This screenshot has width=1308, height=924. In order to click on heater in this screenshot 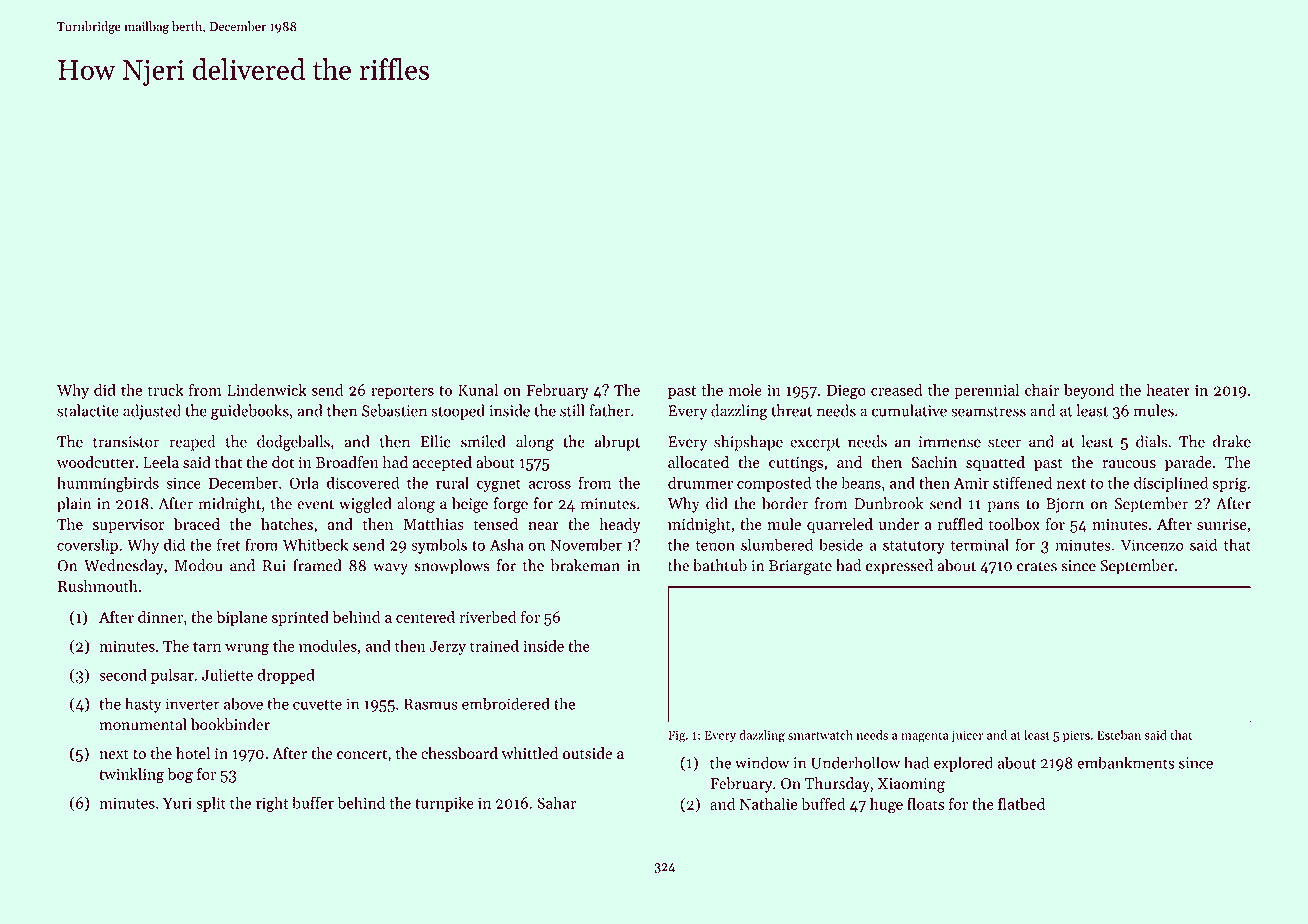, I will do `click(1168, 390)`.
